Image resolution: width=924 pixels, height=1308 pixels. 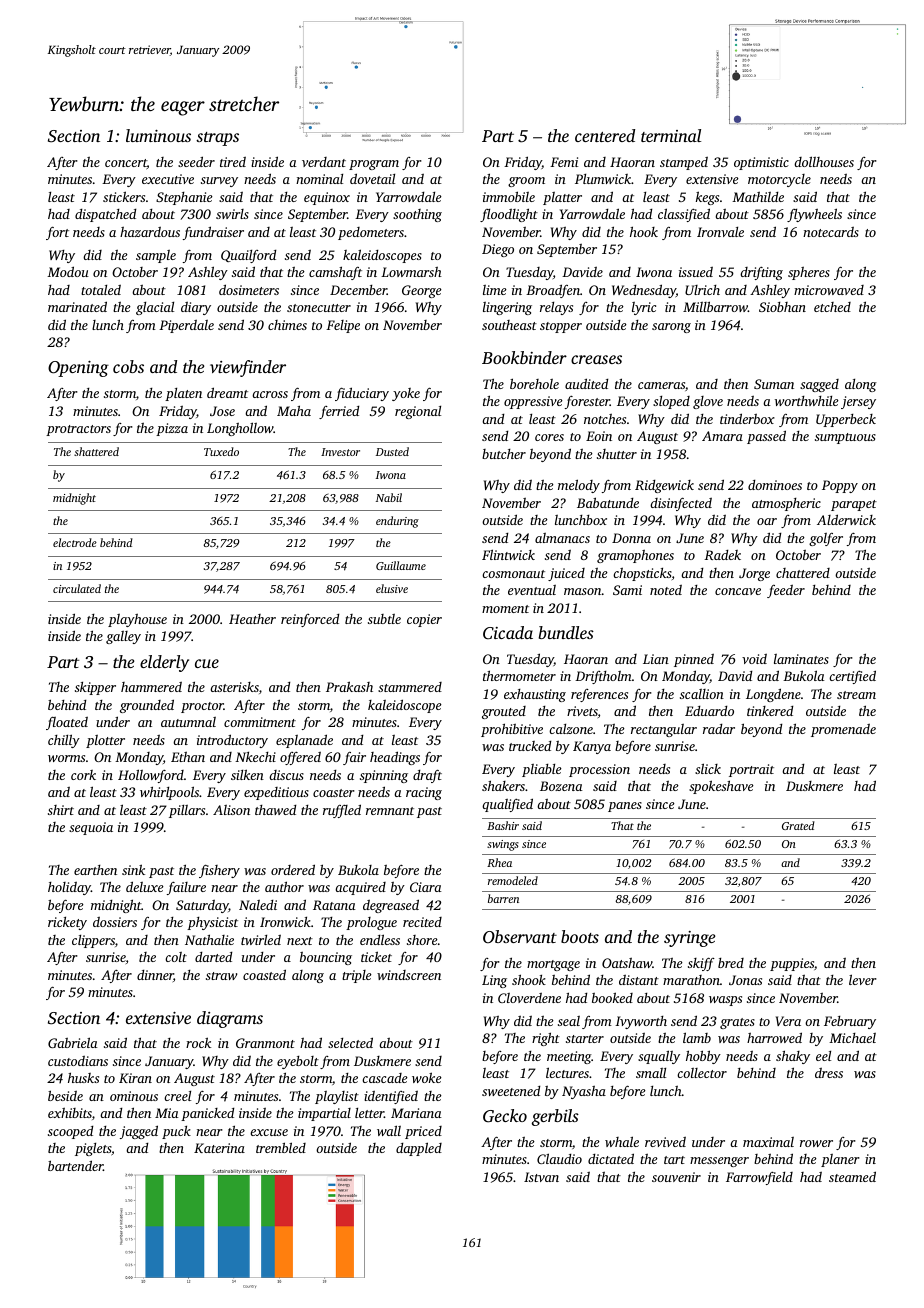 What do you see at coordinates (761, 163) in the screenshot?
I see `optimistic` at bounding box center [761, 163].
